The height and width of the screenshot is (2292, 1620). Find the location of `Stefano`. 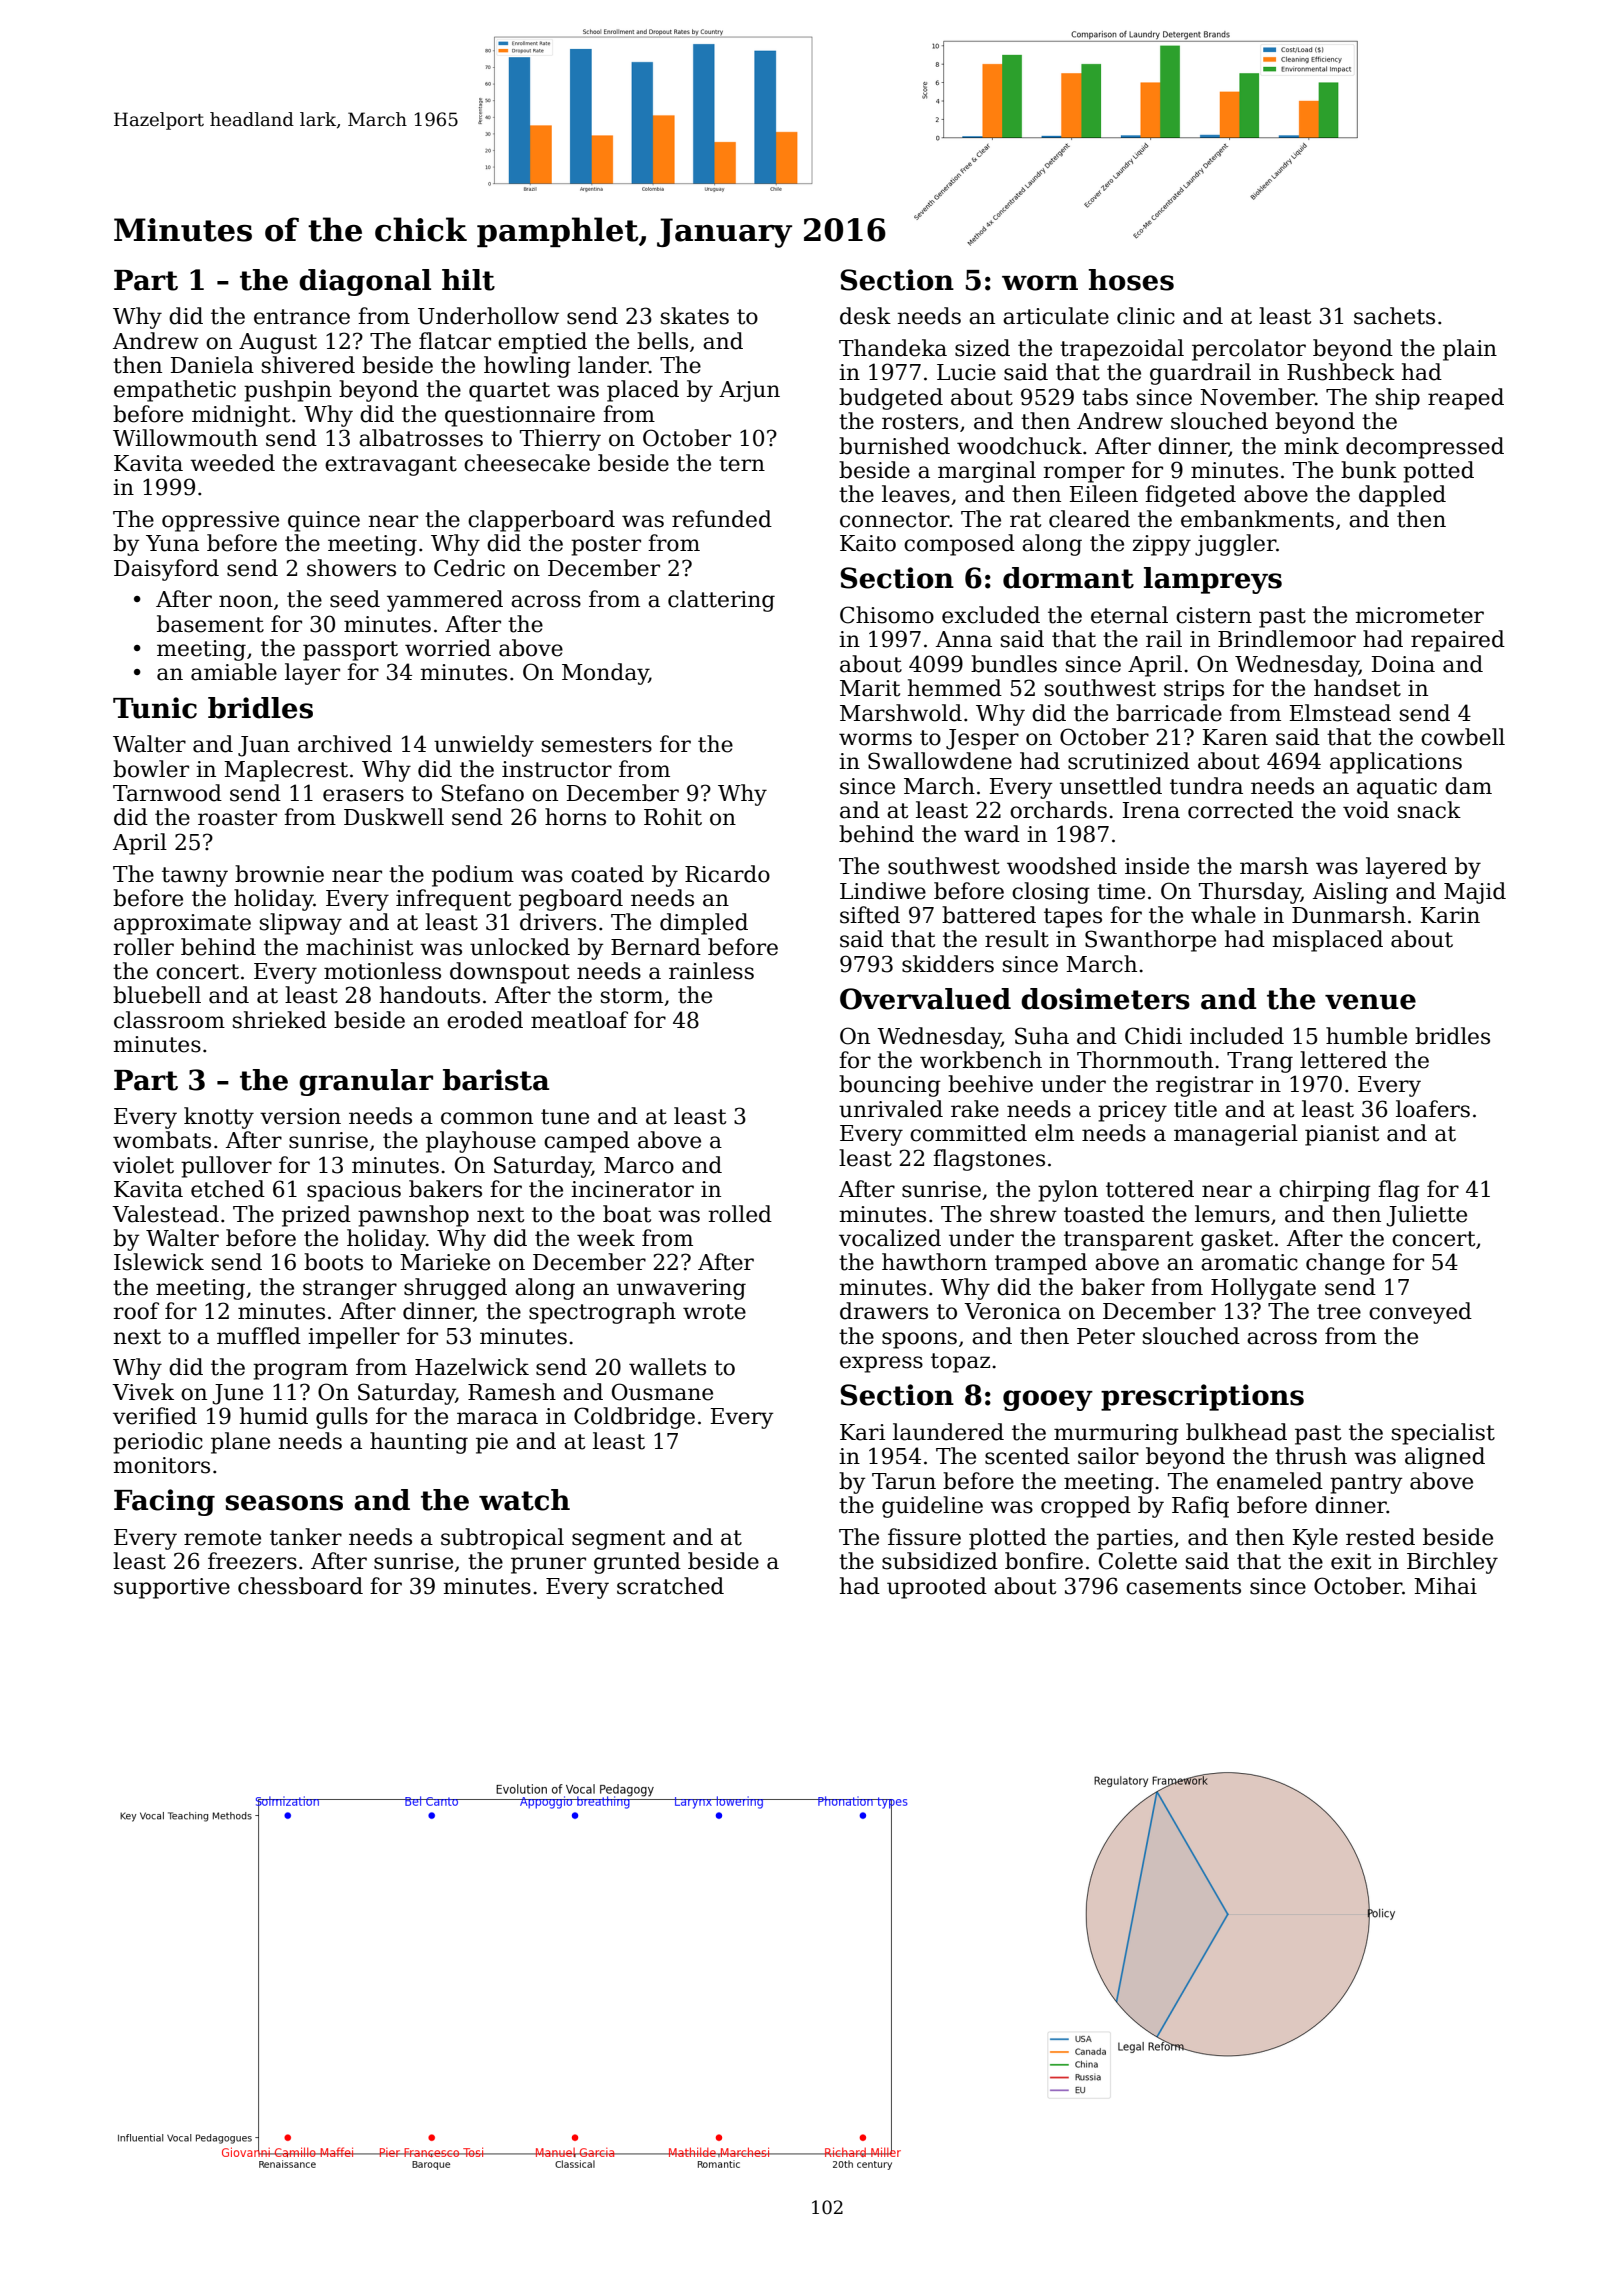

Stefano is located at coordinates (483, 793).
